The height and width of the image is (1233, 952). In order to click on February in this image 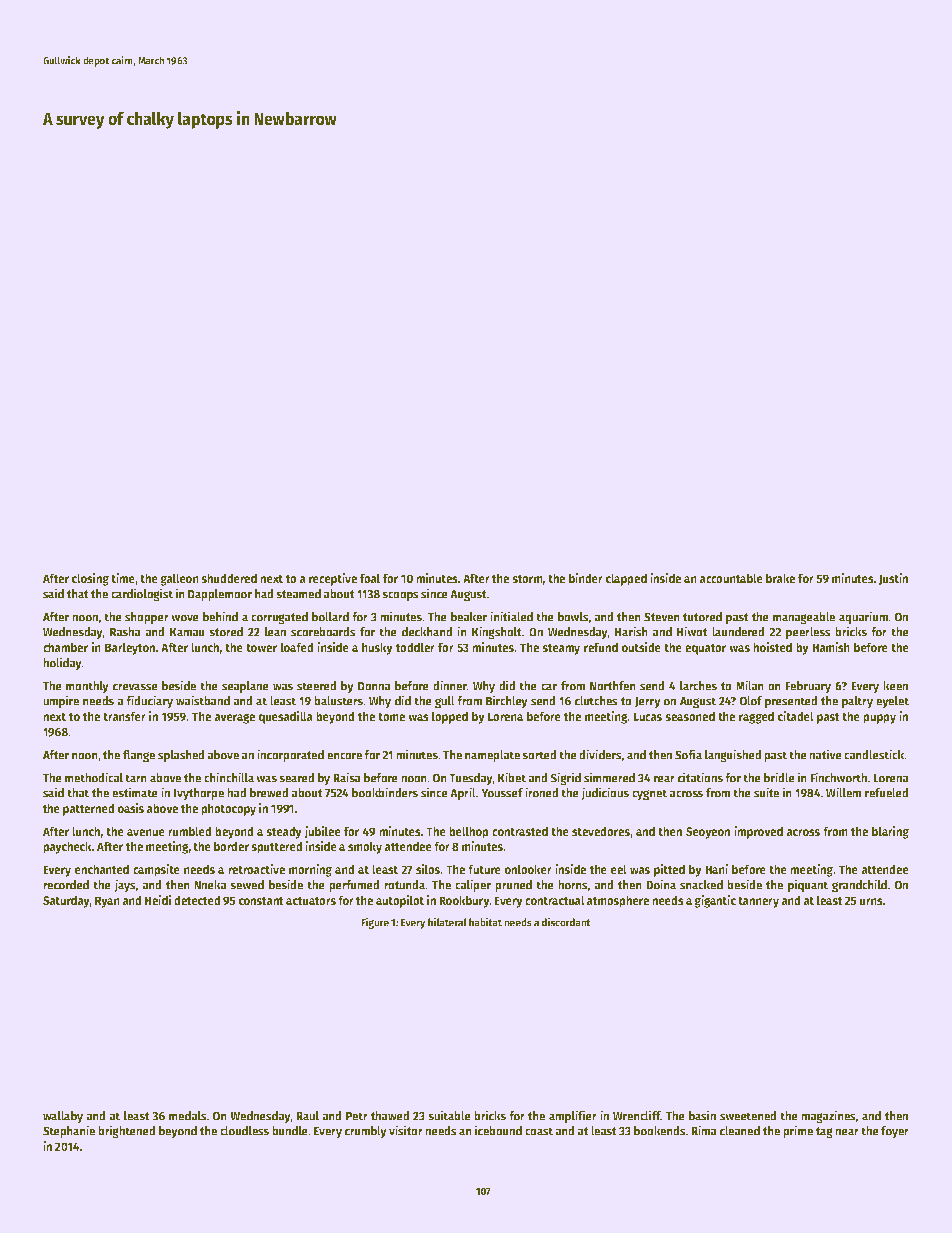, I will do `click(808, 687)`.
